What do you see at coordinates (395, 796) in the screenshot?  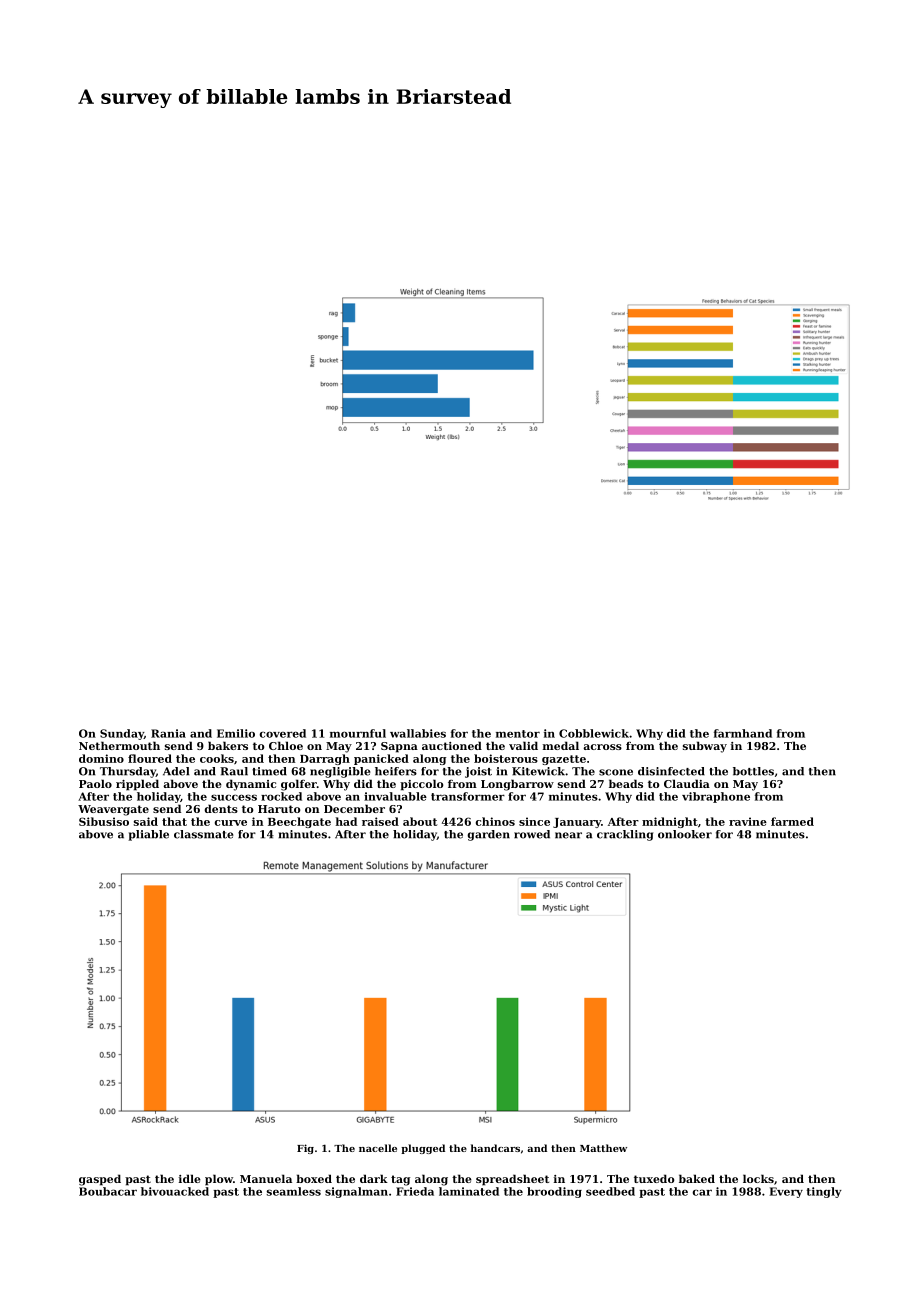 I see `invaluable` at bounding box center [395, 796].
